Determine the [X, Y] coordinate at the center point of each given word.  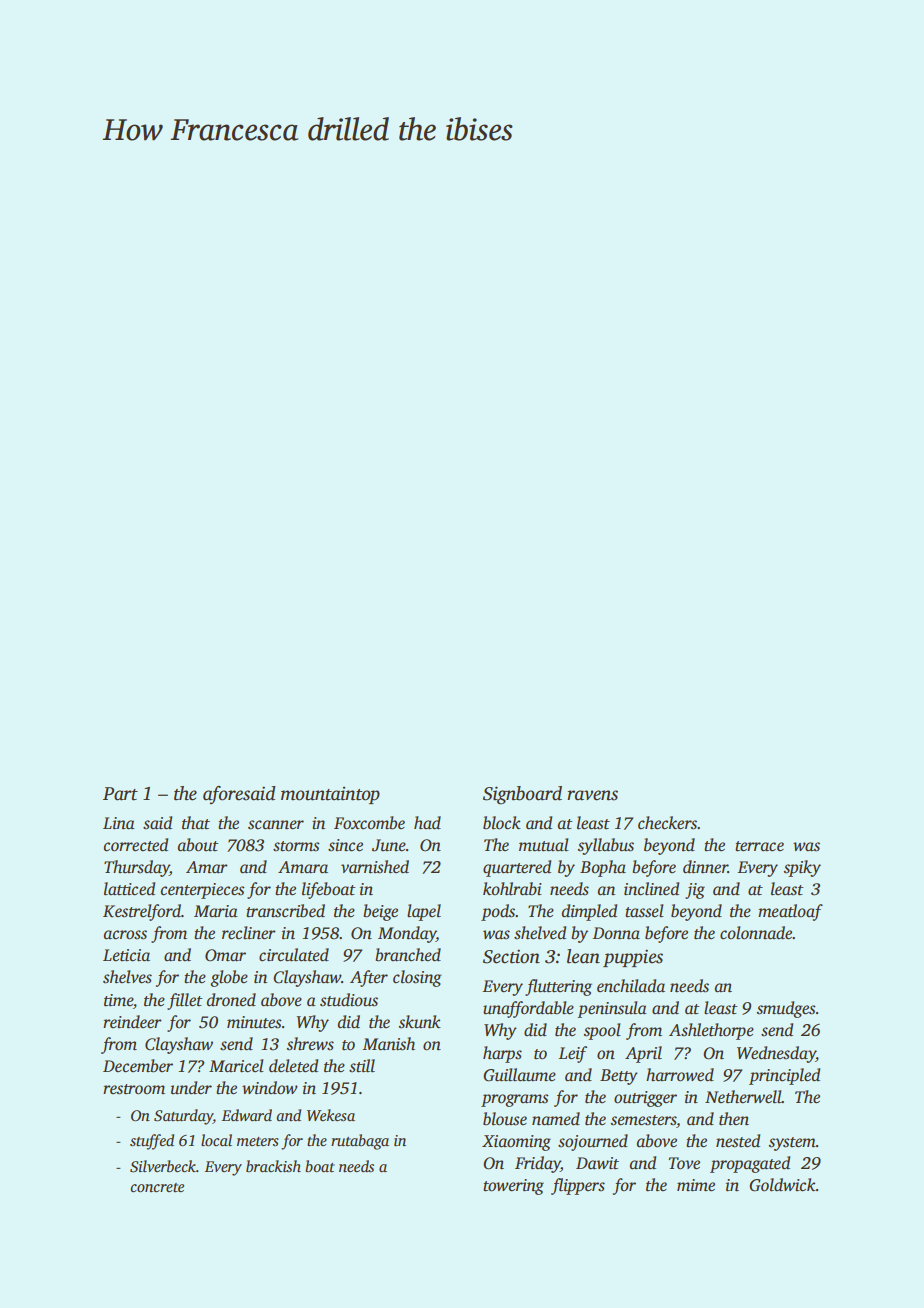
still [362, 1066]
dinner [705, 867]
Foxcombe [369, 823]
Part [120, 794]
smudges [786, 1009]
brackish [273, 1166]
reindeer [132, 1022]
